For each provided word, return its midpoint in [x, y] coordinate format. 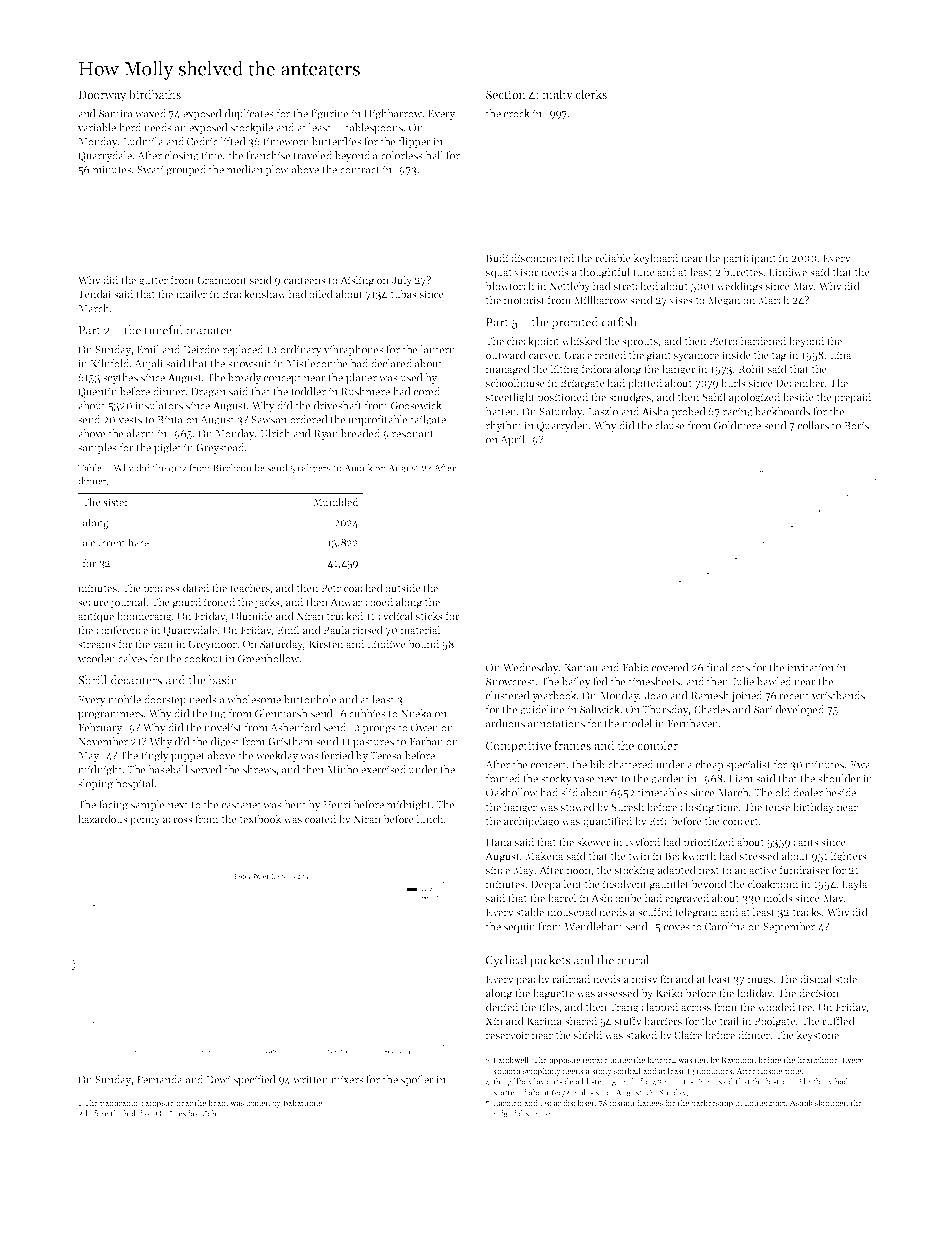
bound [423, 643]
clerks [591, 94]
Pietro [723, 341]
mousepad [572, 913]
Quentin [98, 393]
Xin [494, 1021]
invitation [810, 668]
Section [506, 94]
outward [506, 354]
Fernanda [160, 1079]
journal [129, 603]
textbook [261, 818]
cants [806, 842]
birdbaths [155, 94]
